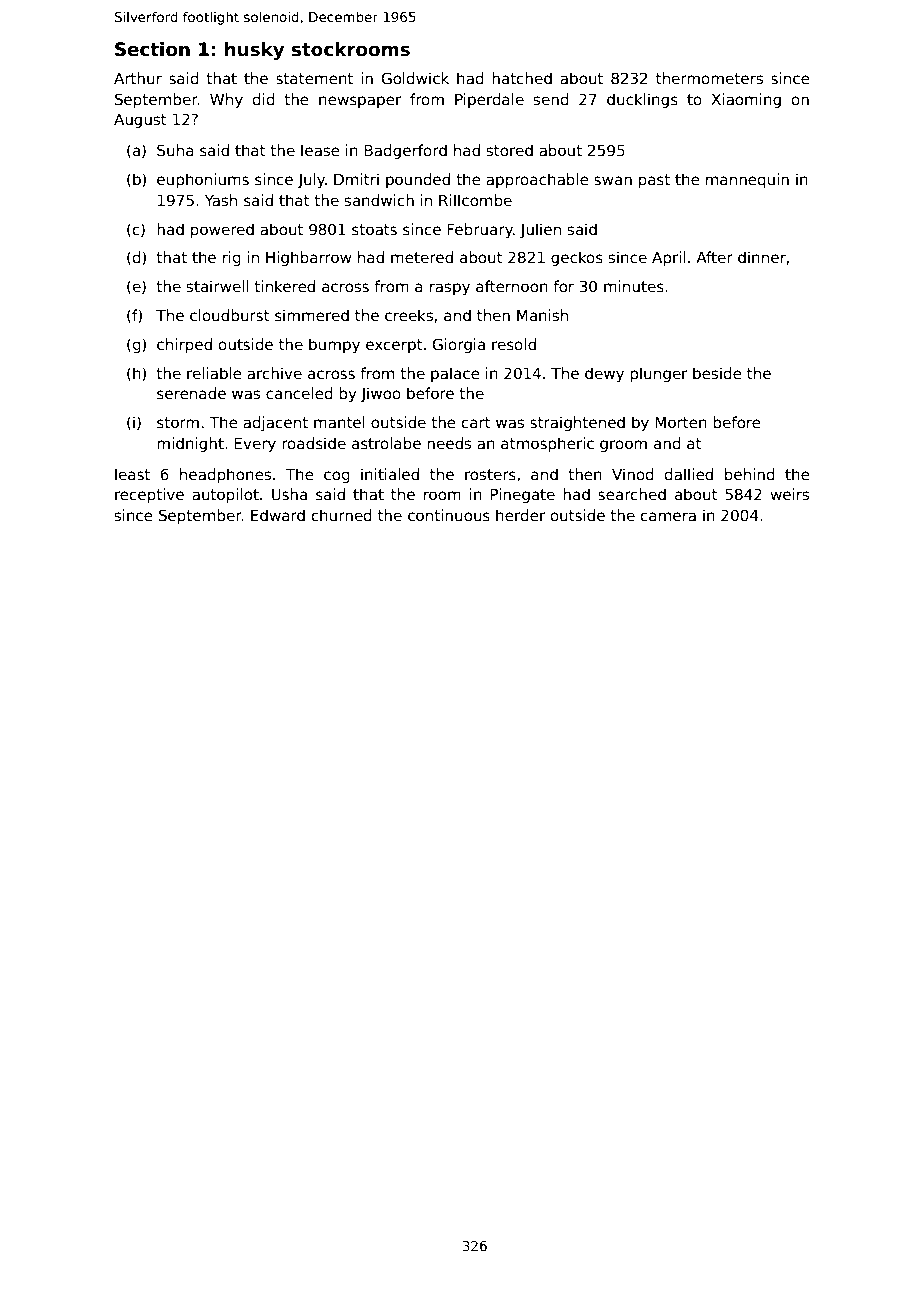  I want to click on churned, so click(342, 515).
